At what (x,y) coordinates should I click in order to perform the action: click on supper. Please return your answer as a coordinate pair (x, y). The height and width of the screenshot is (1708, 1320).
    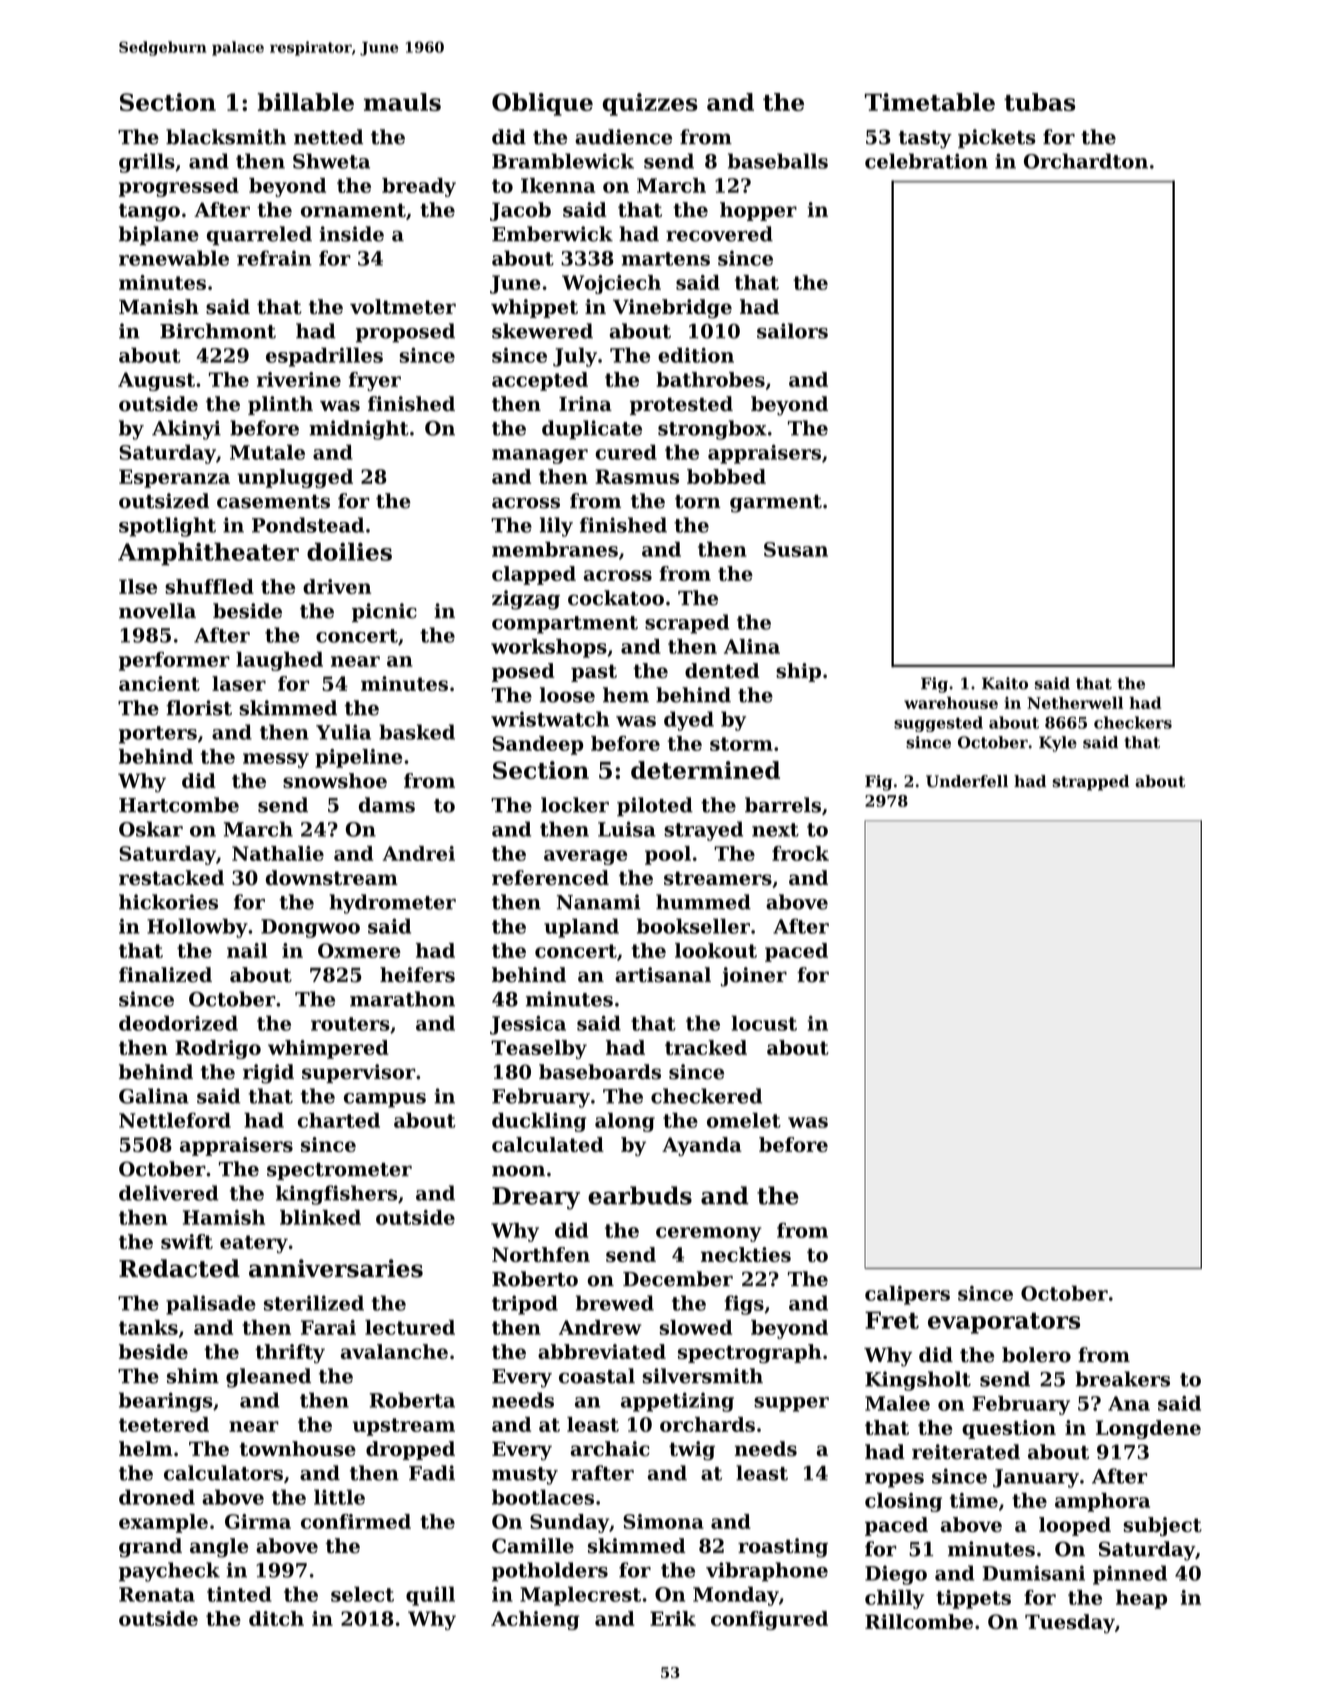
    Looking at the image, I should click on (791, 1404).
